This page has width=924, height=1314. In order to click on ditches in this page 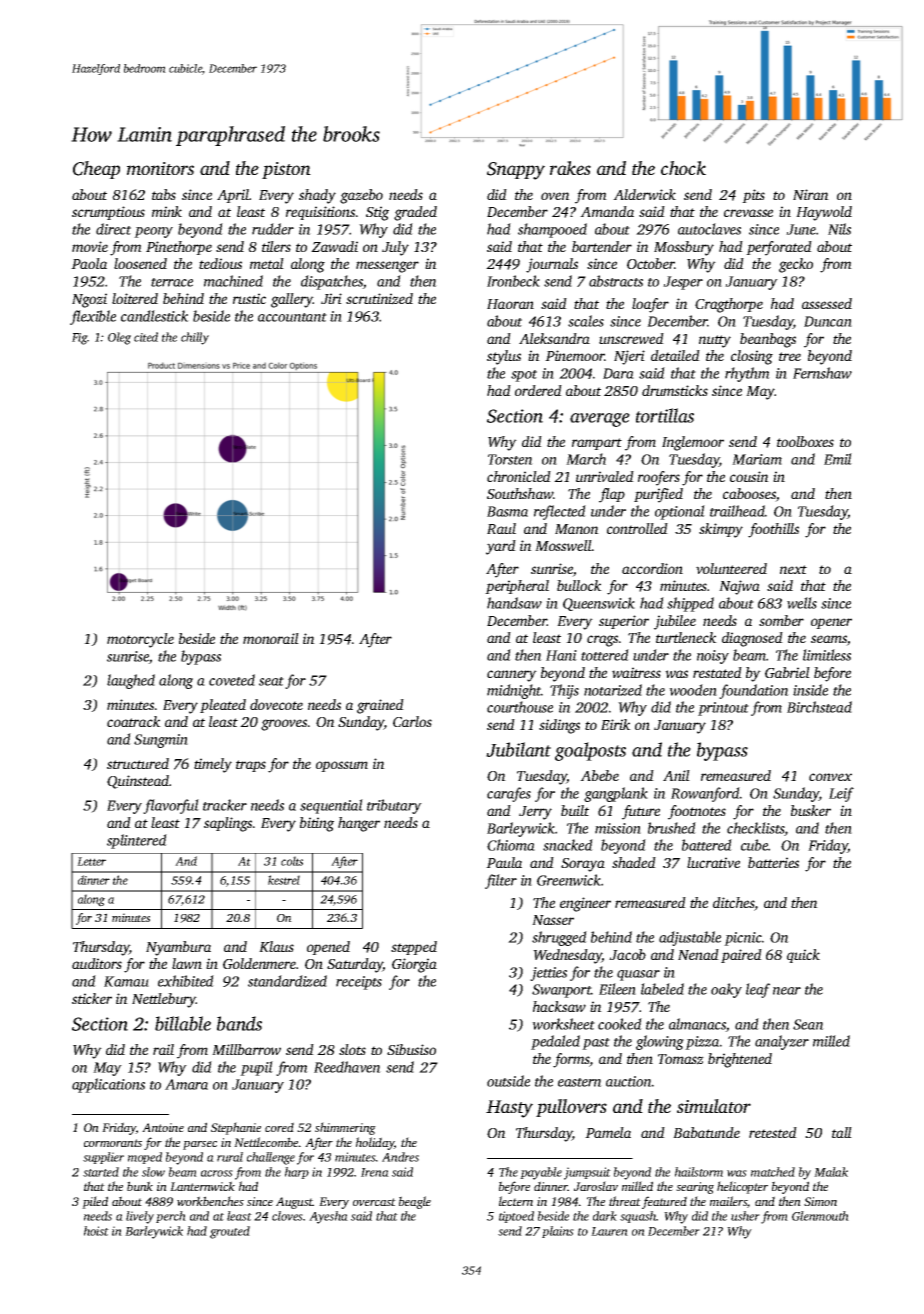, I will do `click(734, 904)`.
